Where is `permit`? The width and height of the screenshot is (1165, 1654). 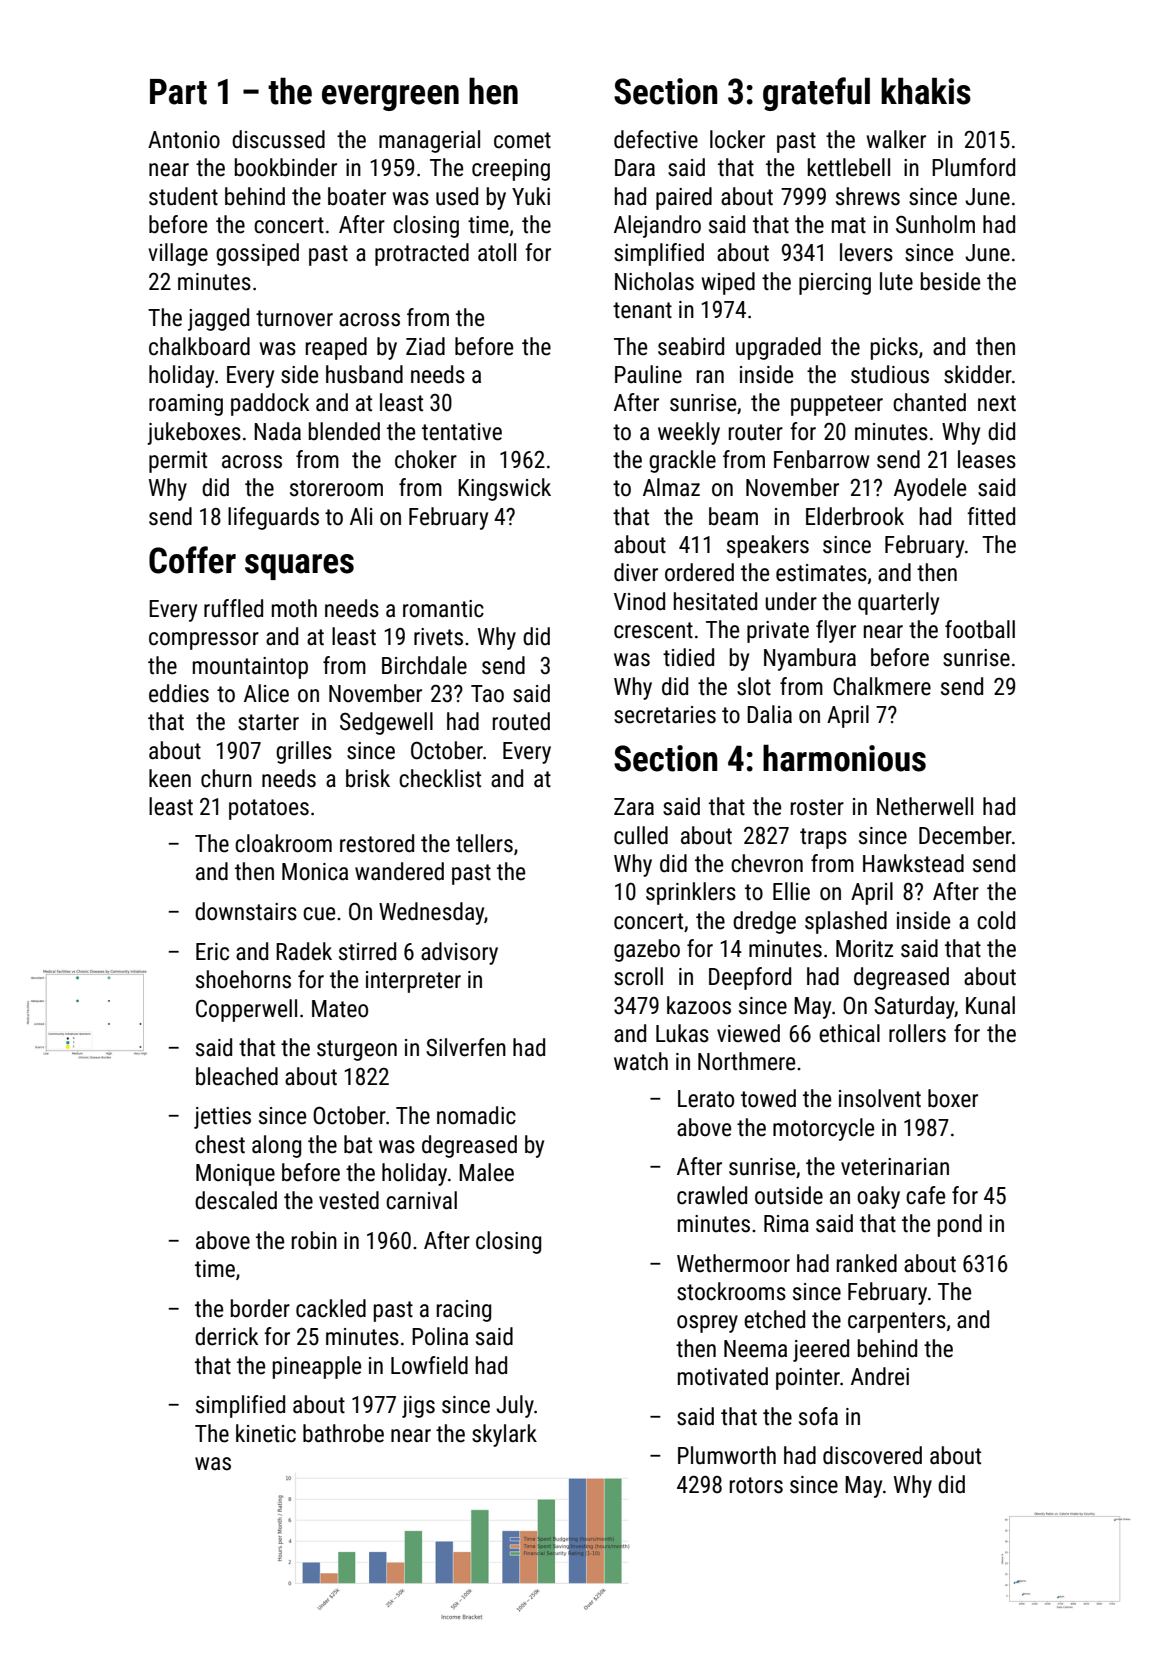 permit is located at coordinates (178, 462).
